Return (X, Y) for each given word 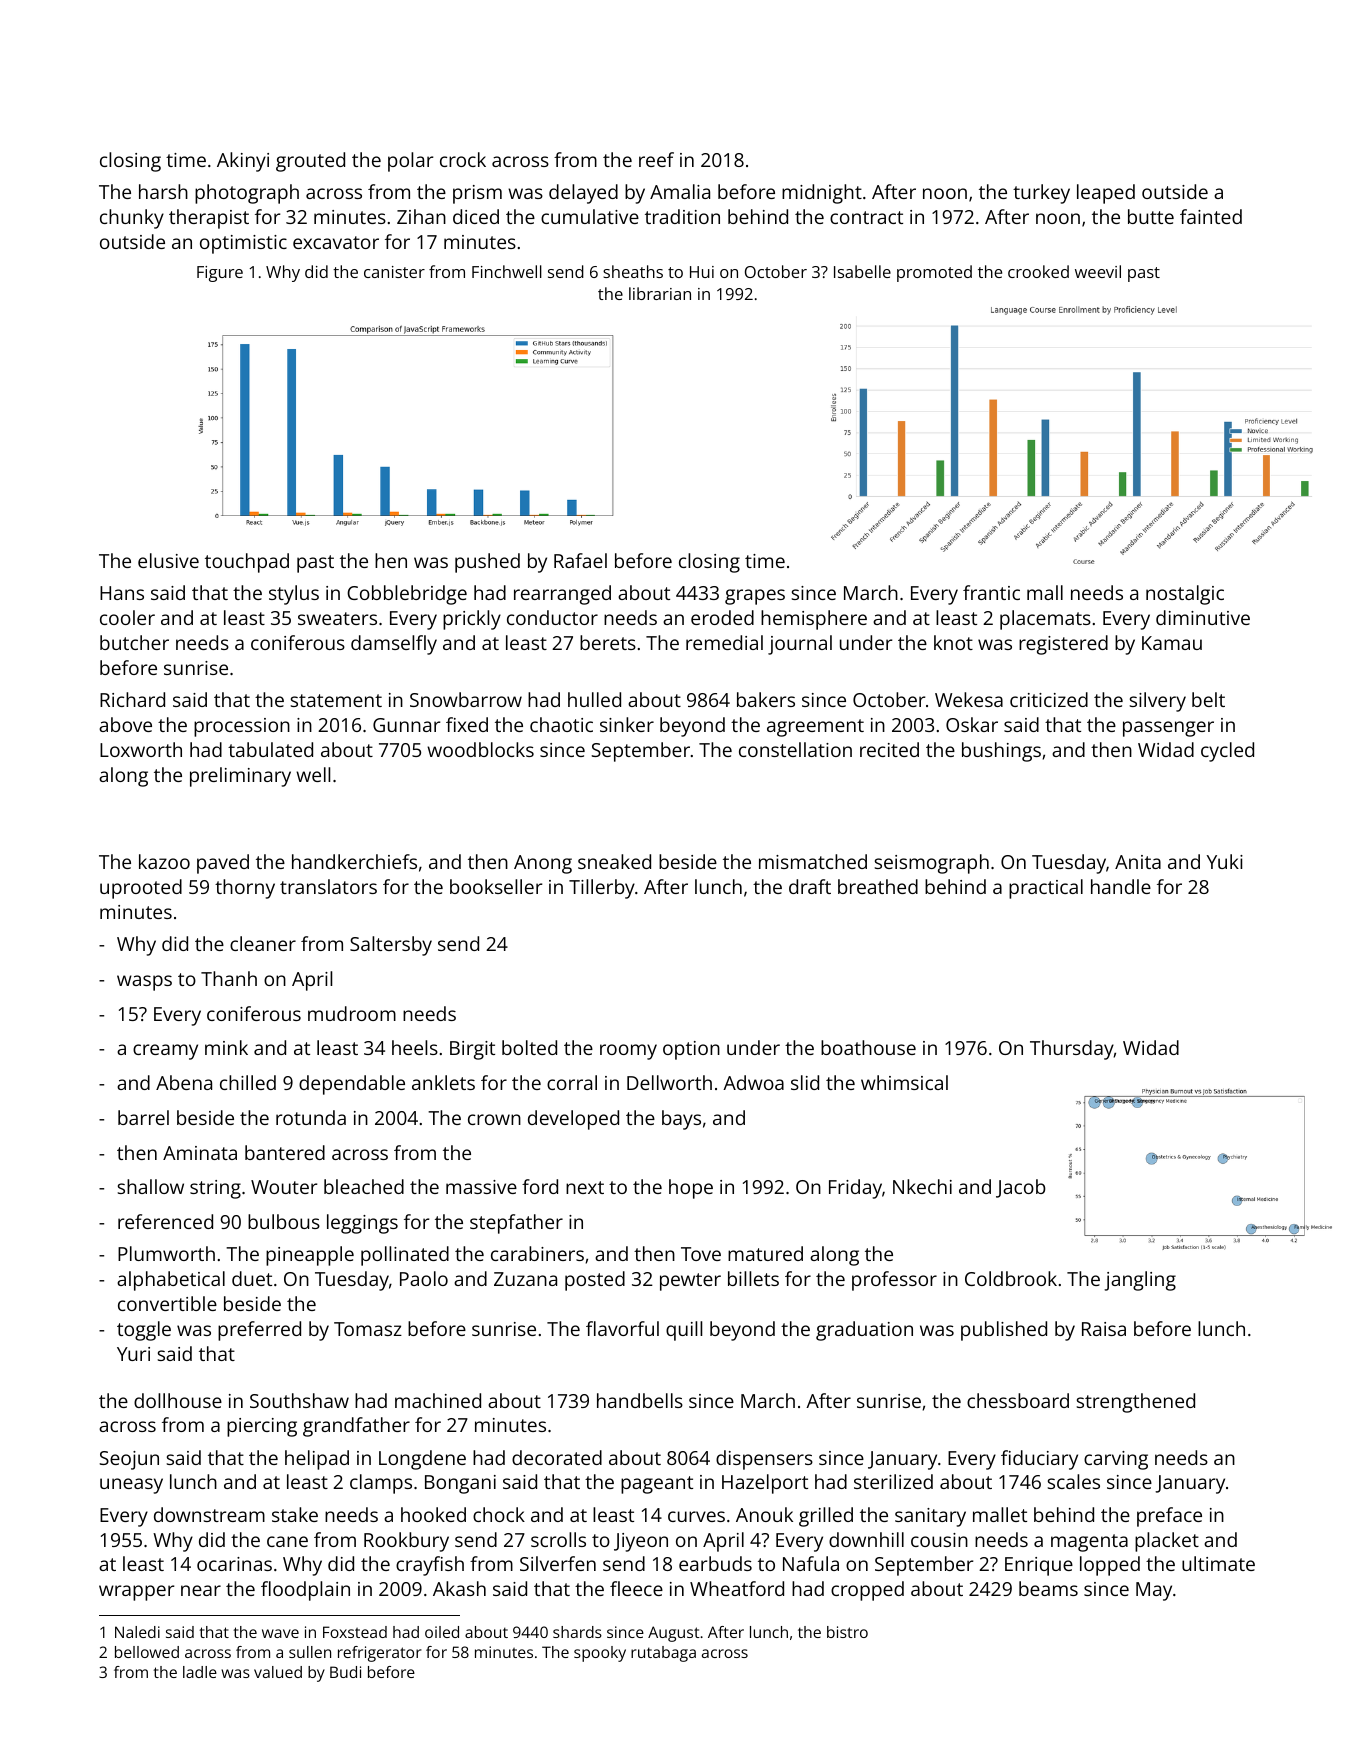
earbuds (715, 1563)
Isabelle (862, 271)
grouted (310, 162)
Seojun (129, 1460)
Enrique (1039, 1566)
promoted (934, 273)
